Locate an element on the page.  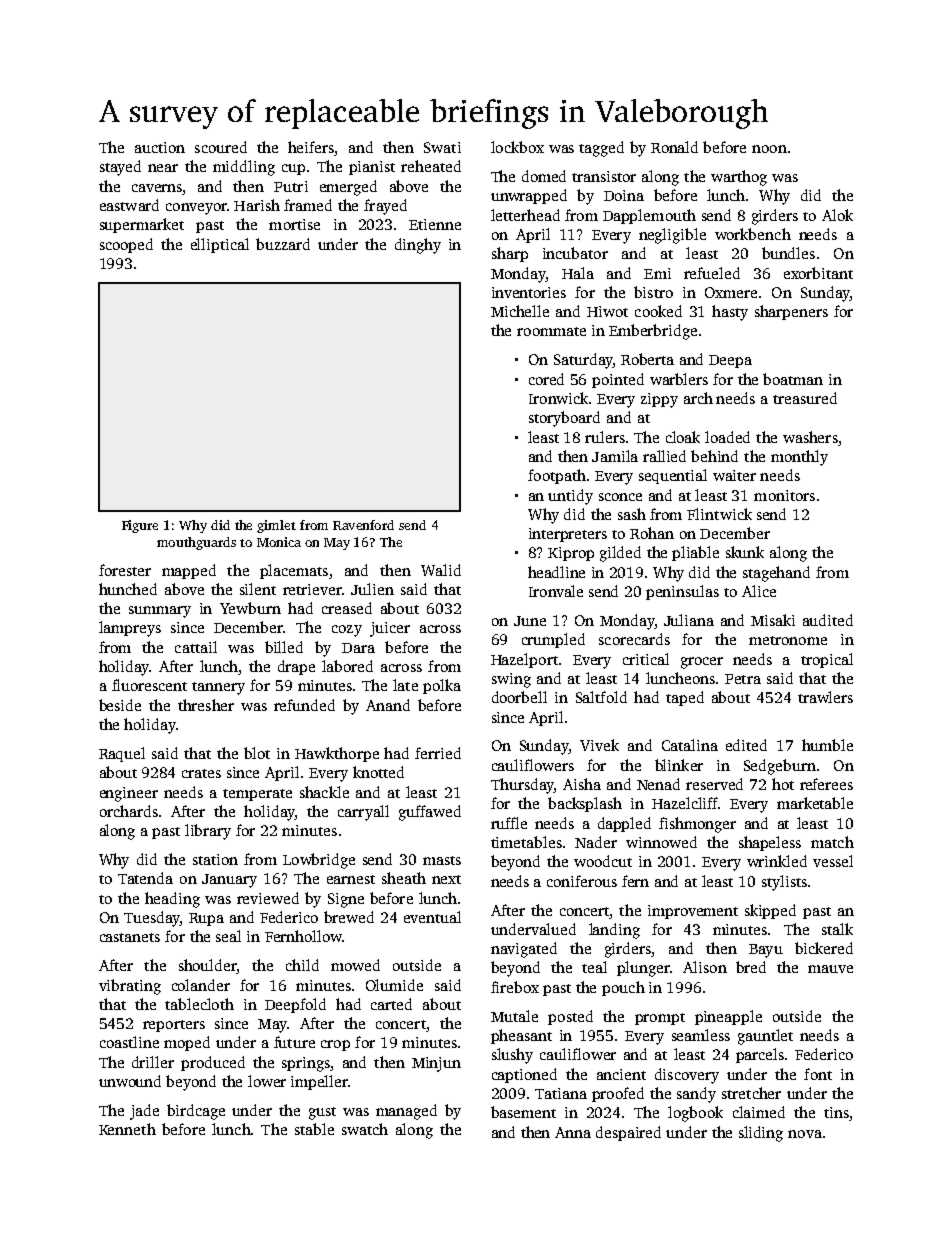
shoulder is located at coordinates (208, 966).
